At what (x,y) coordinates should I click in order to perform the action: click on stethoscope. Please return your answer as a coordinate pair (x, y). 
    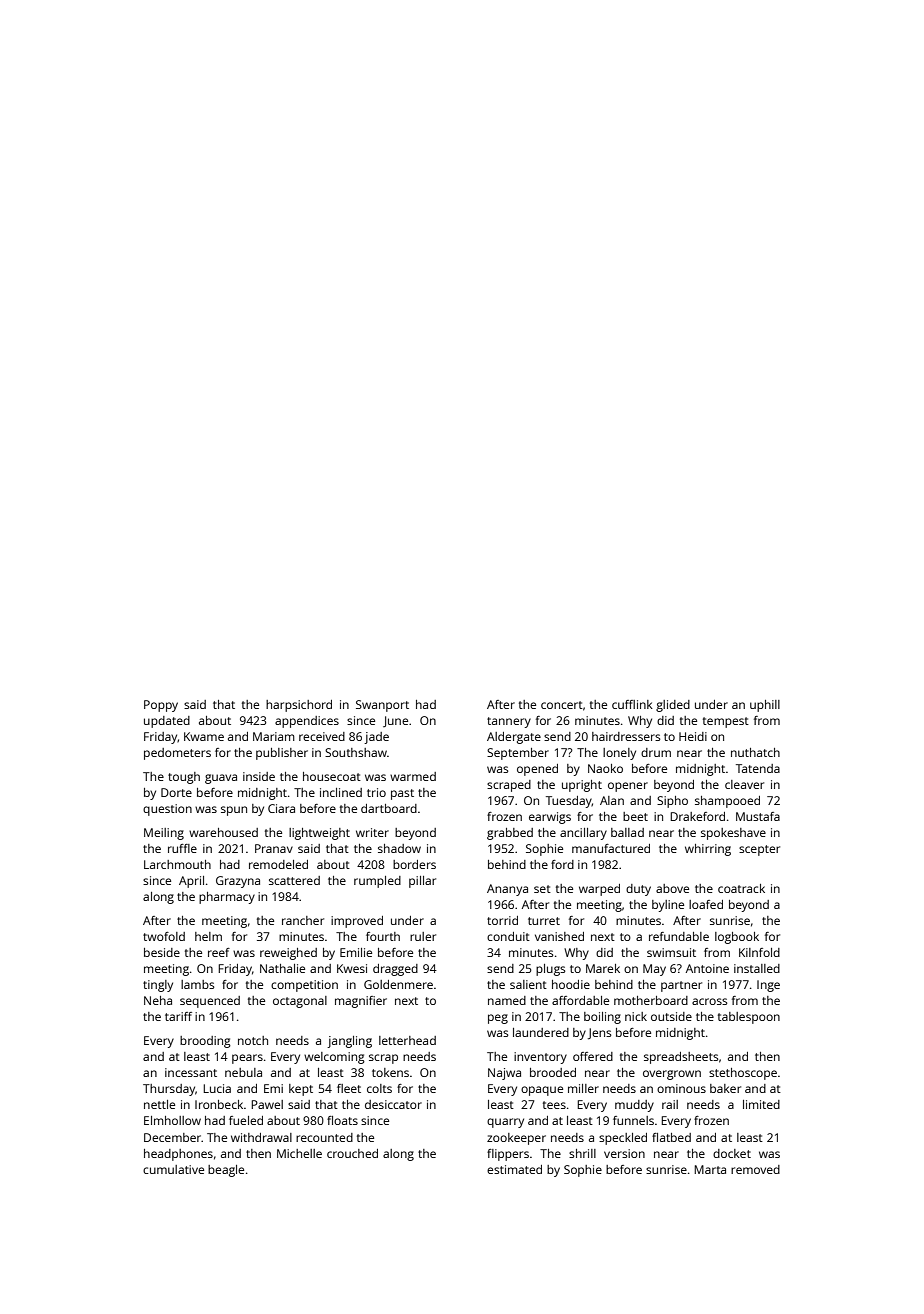
    Looking at the image, I should click on (743, 1074).
